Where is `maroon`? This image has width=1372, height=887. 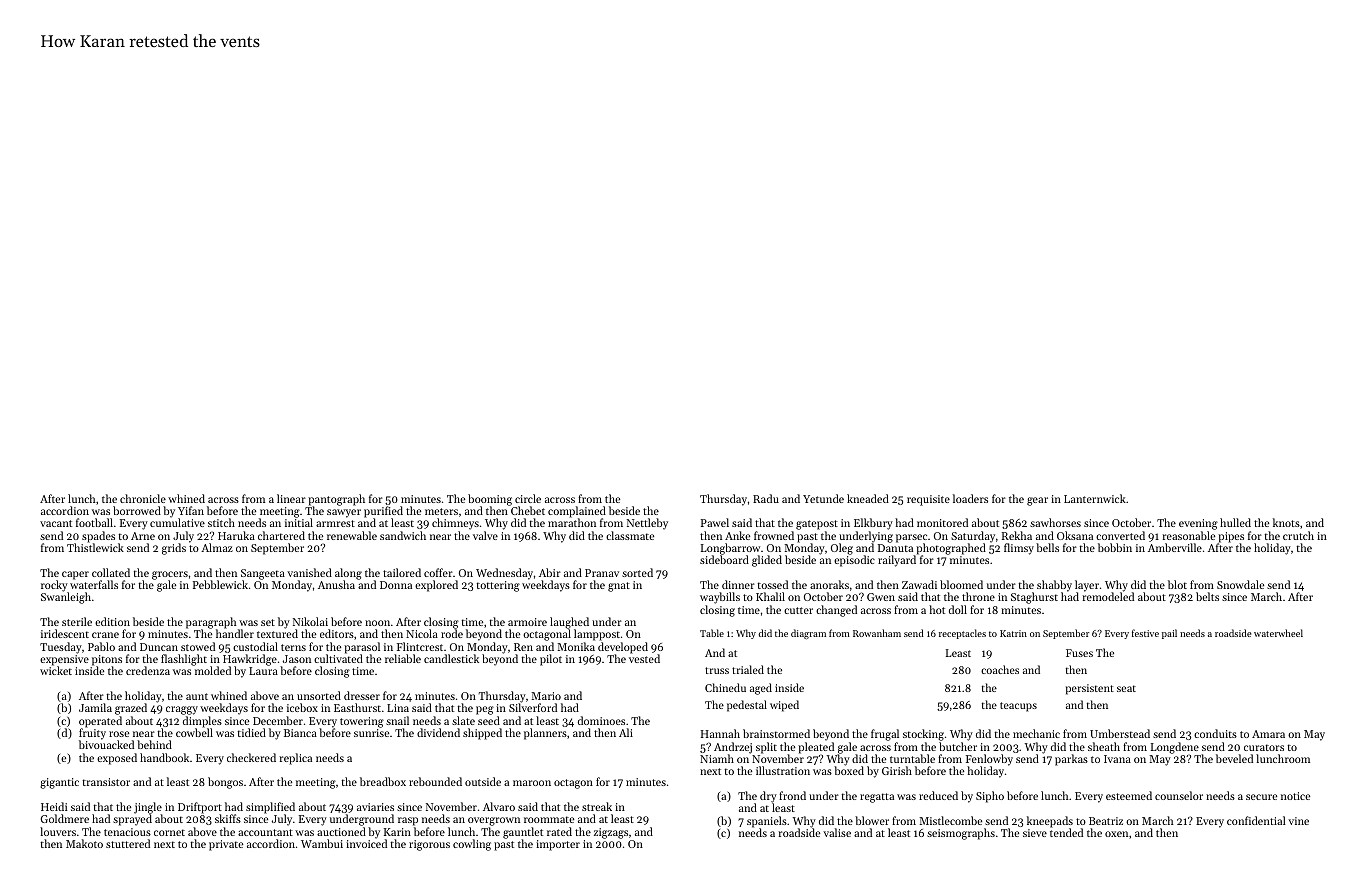
maroon is located at coordinates (532, 783).
